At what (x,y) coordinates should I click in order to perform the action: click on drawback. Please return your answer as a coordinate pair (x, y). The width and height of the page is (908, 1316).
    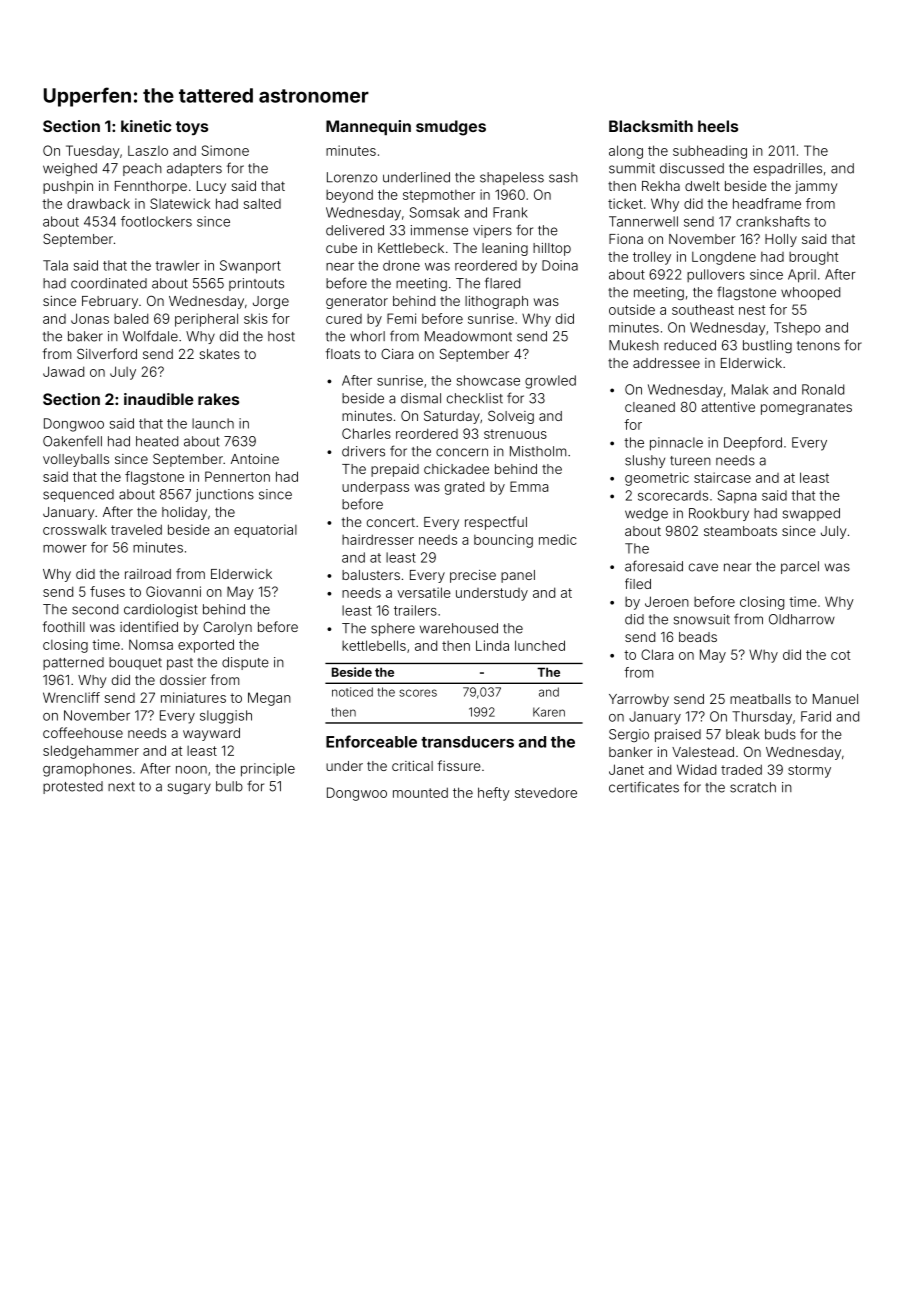
    Looking at the image, I should click on (98, 203).
